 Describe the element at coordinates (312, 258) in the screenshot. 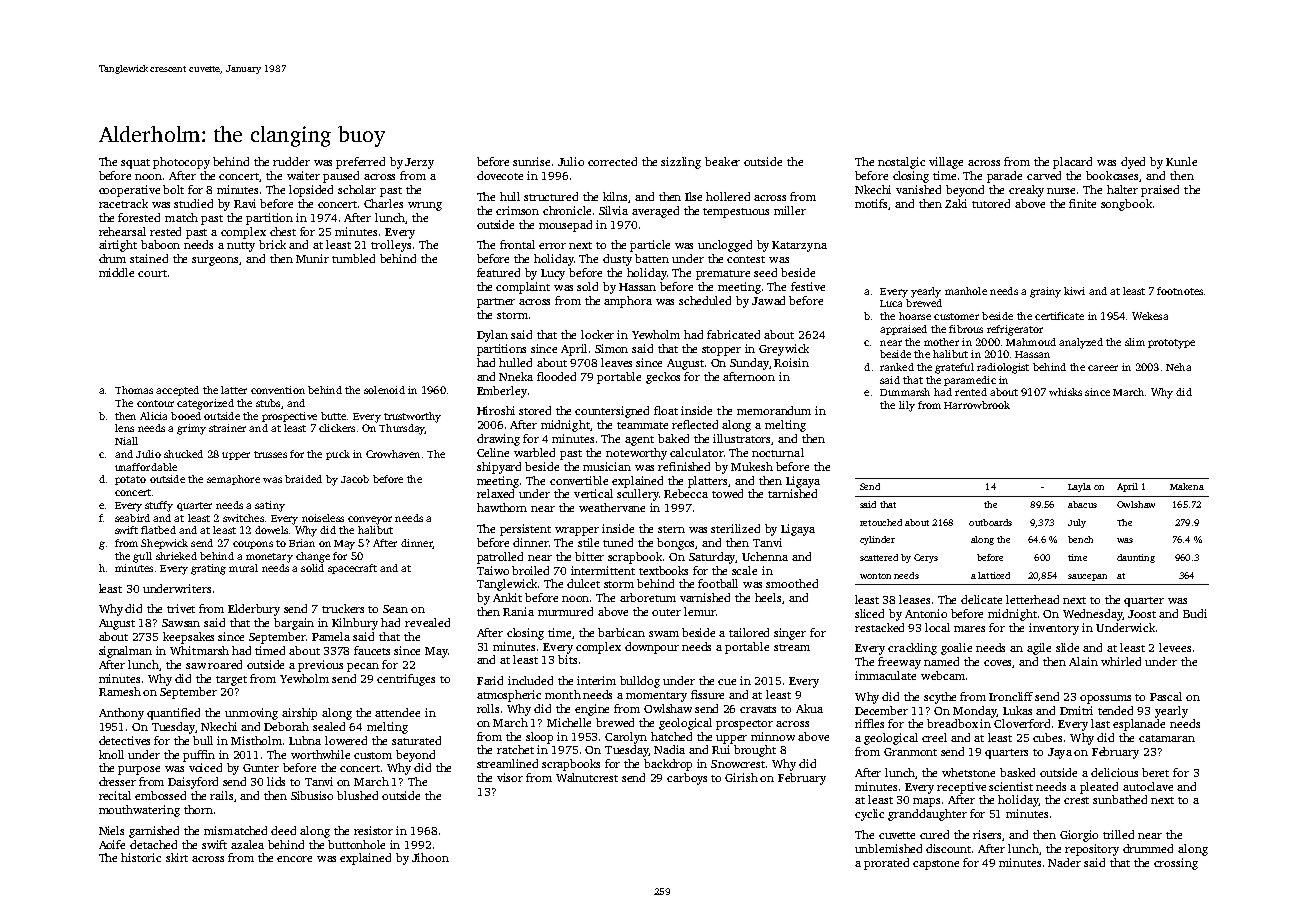

I see `Munir` at that location.
